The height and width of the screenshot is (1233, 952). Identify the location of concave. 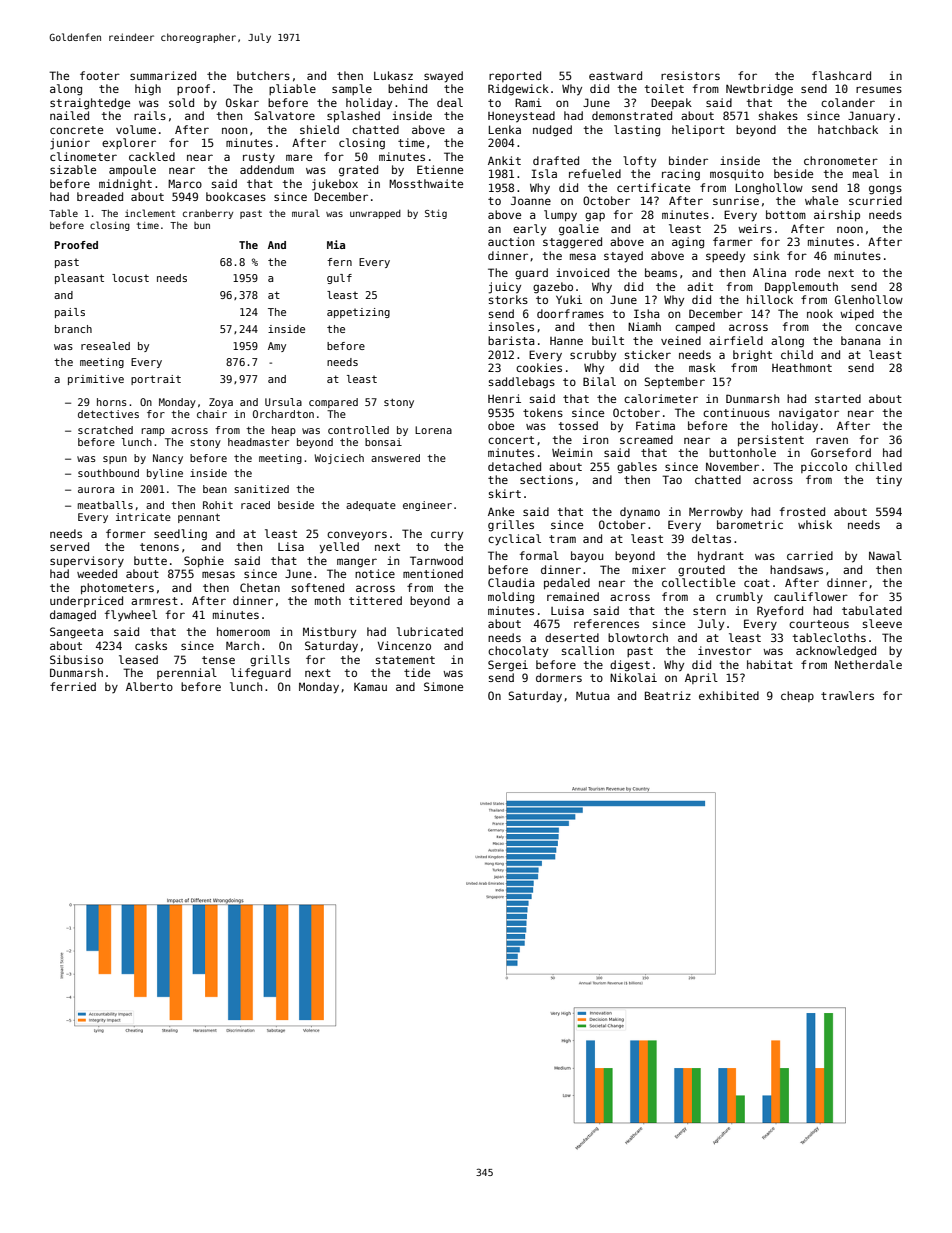
(878, 327).
